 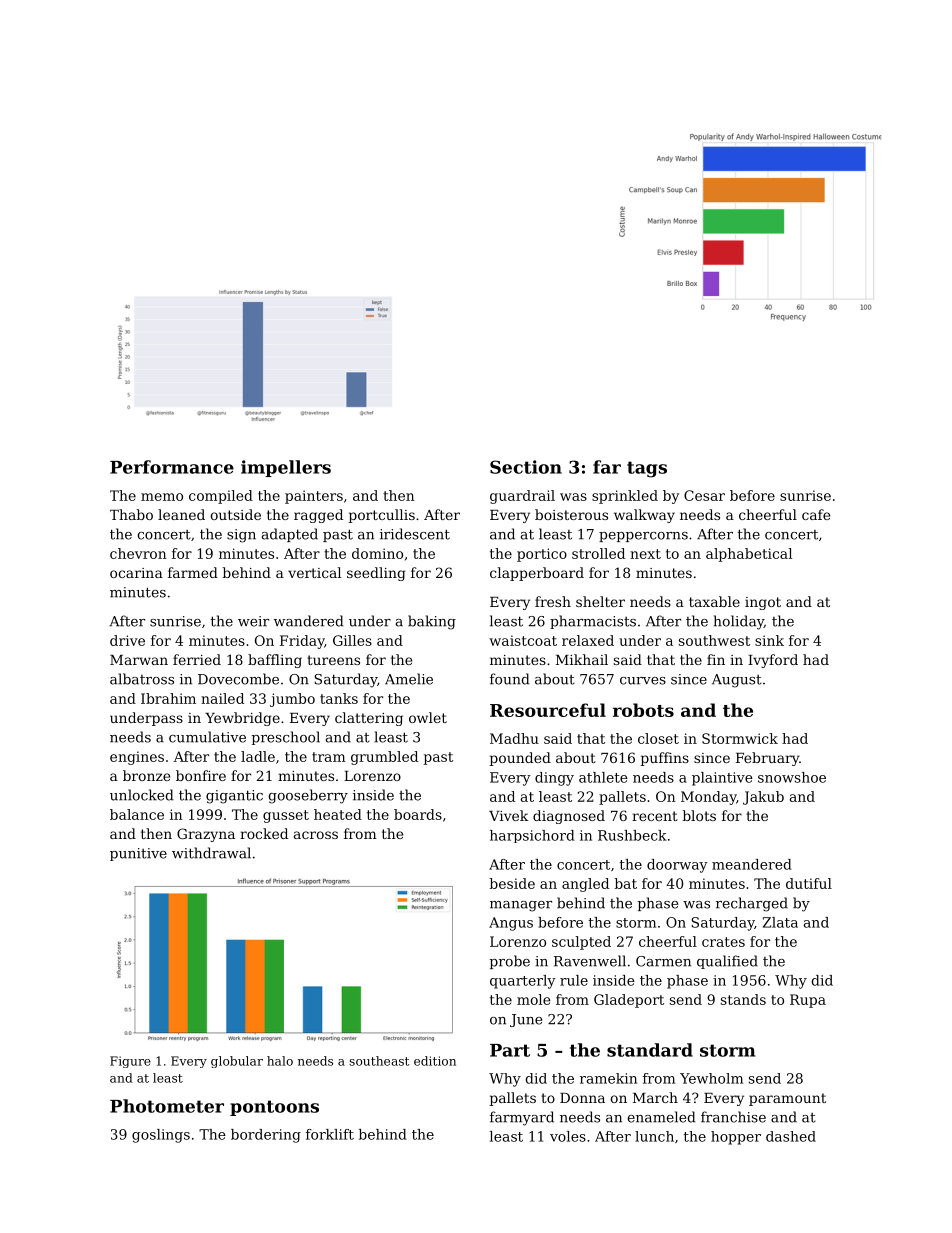 I want to click on curves, so click(x=643, y=681).
